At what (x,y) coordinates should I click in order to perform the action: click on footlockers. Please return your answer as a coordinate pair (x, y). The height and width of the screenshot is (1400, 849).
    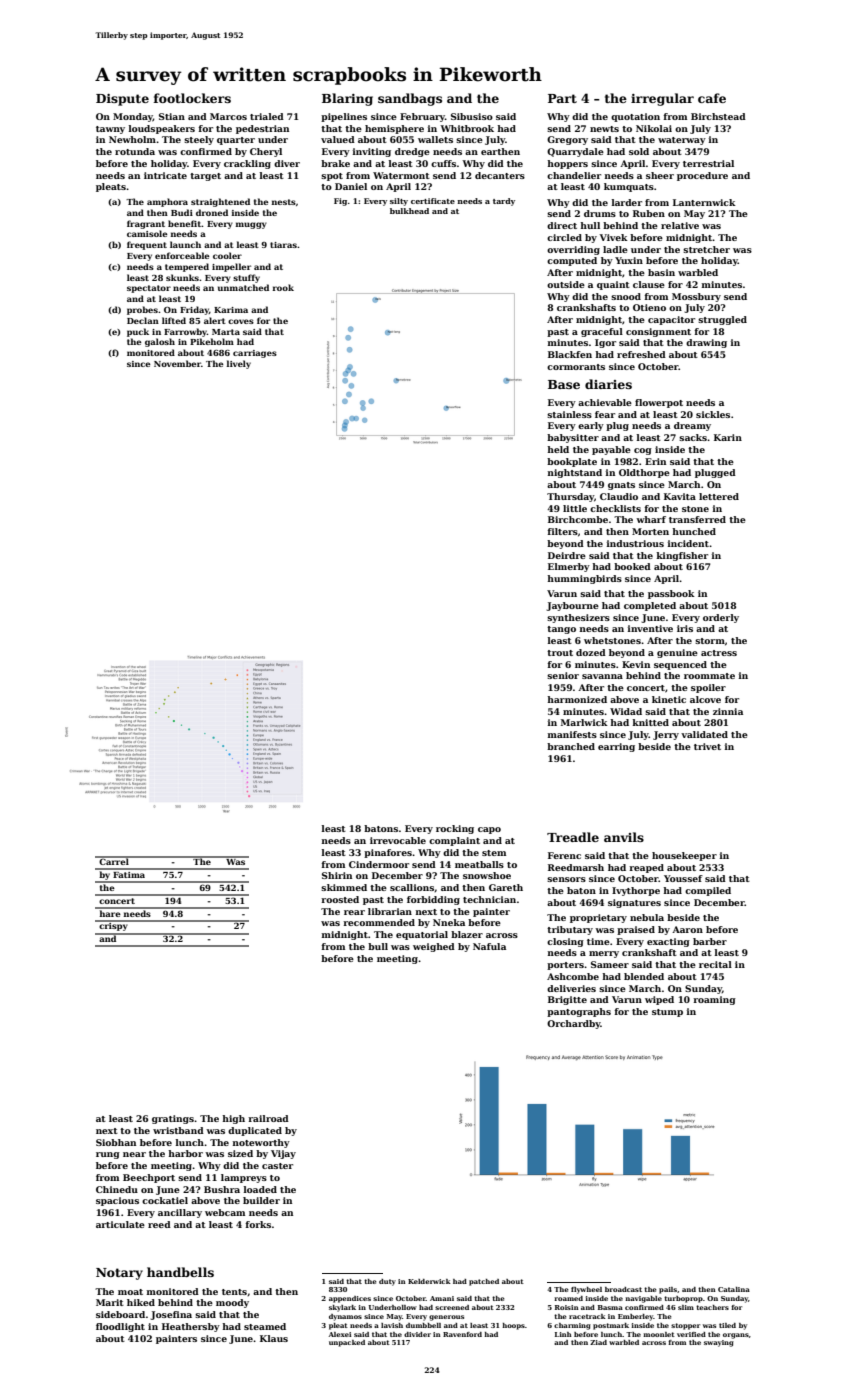
    Looking at the image, I should click on (192, 98).
